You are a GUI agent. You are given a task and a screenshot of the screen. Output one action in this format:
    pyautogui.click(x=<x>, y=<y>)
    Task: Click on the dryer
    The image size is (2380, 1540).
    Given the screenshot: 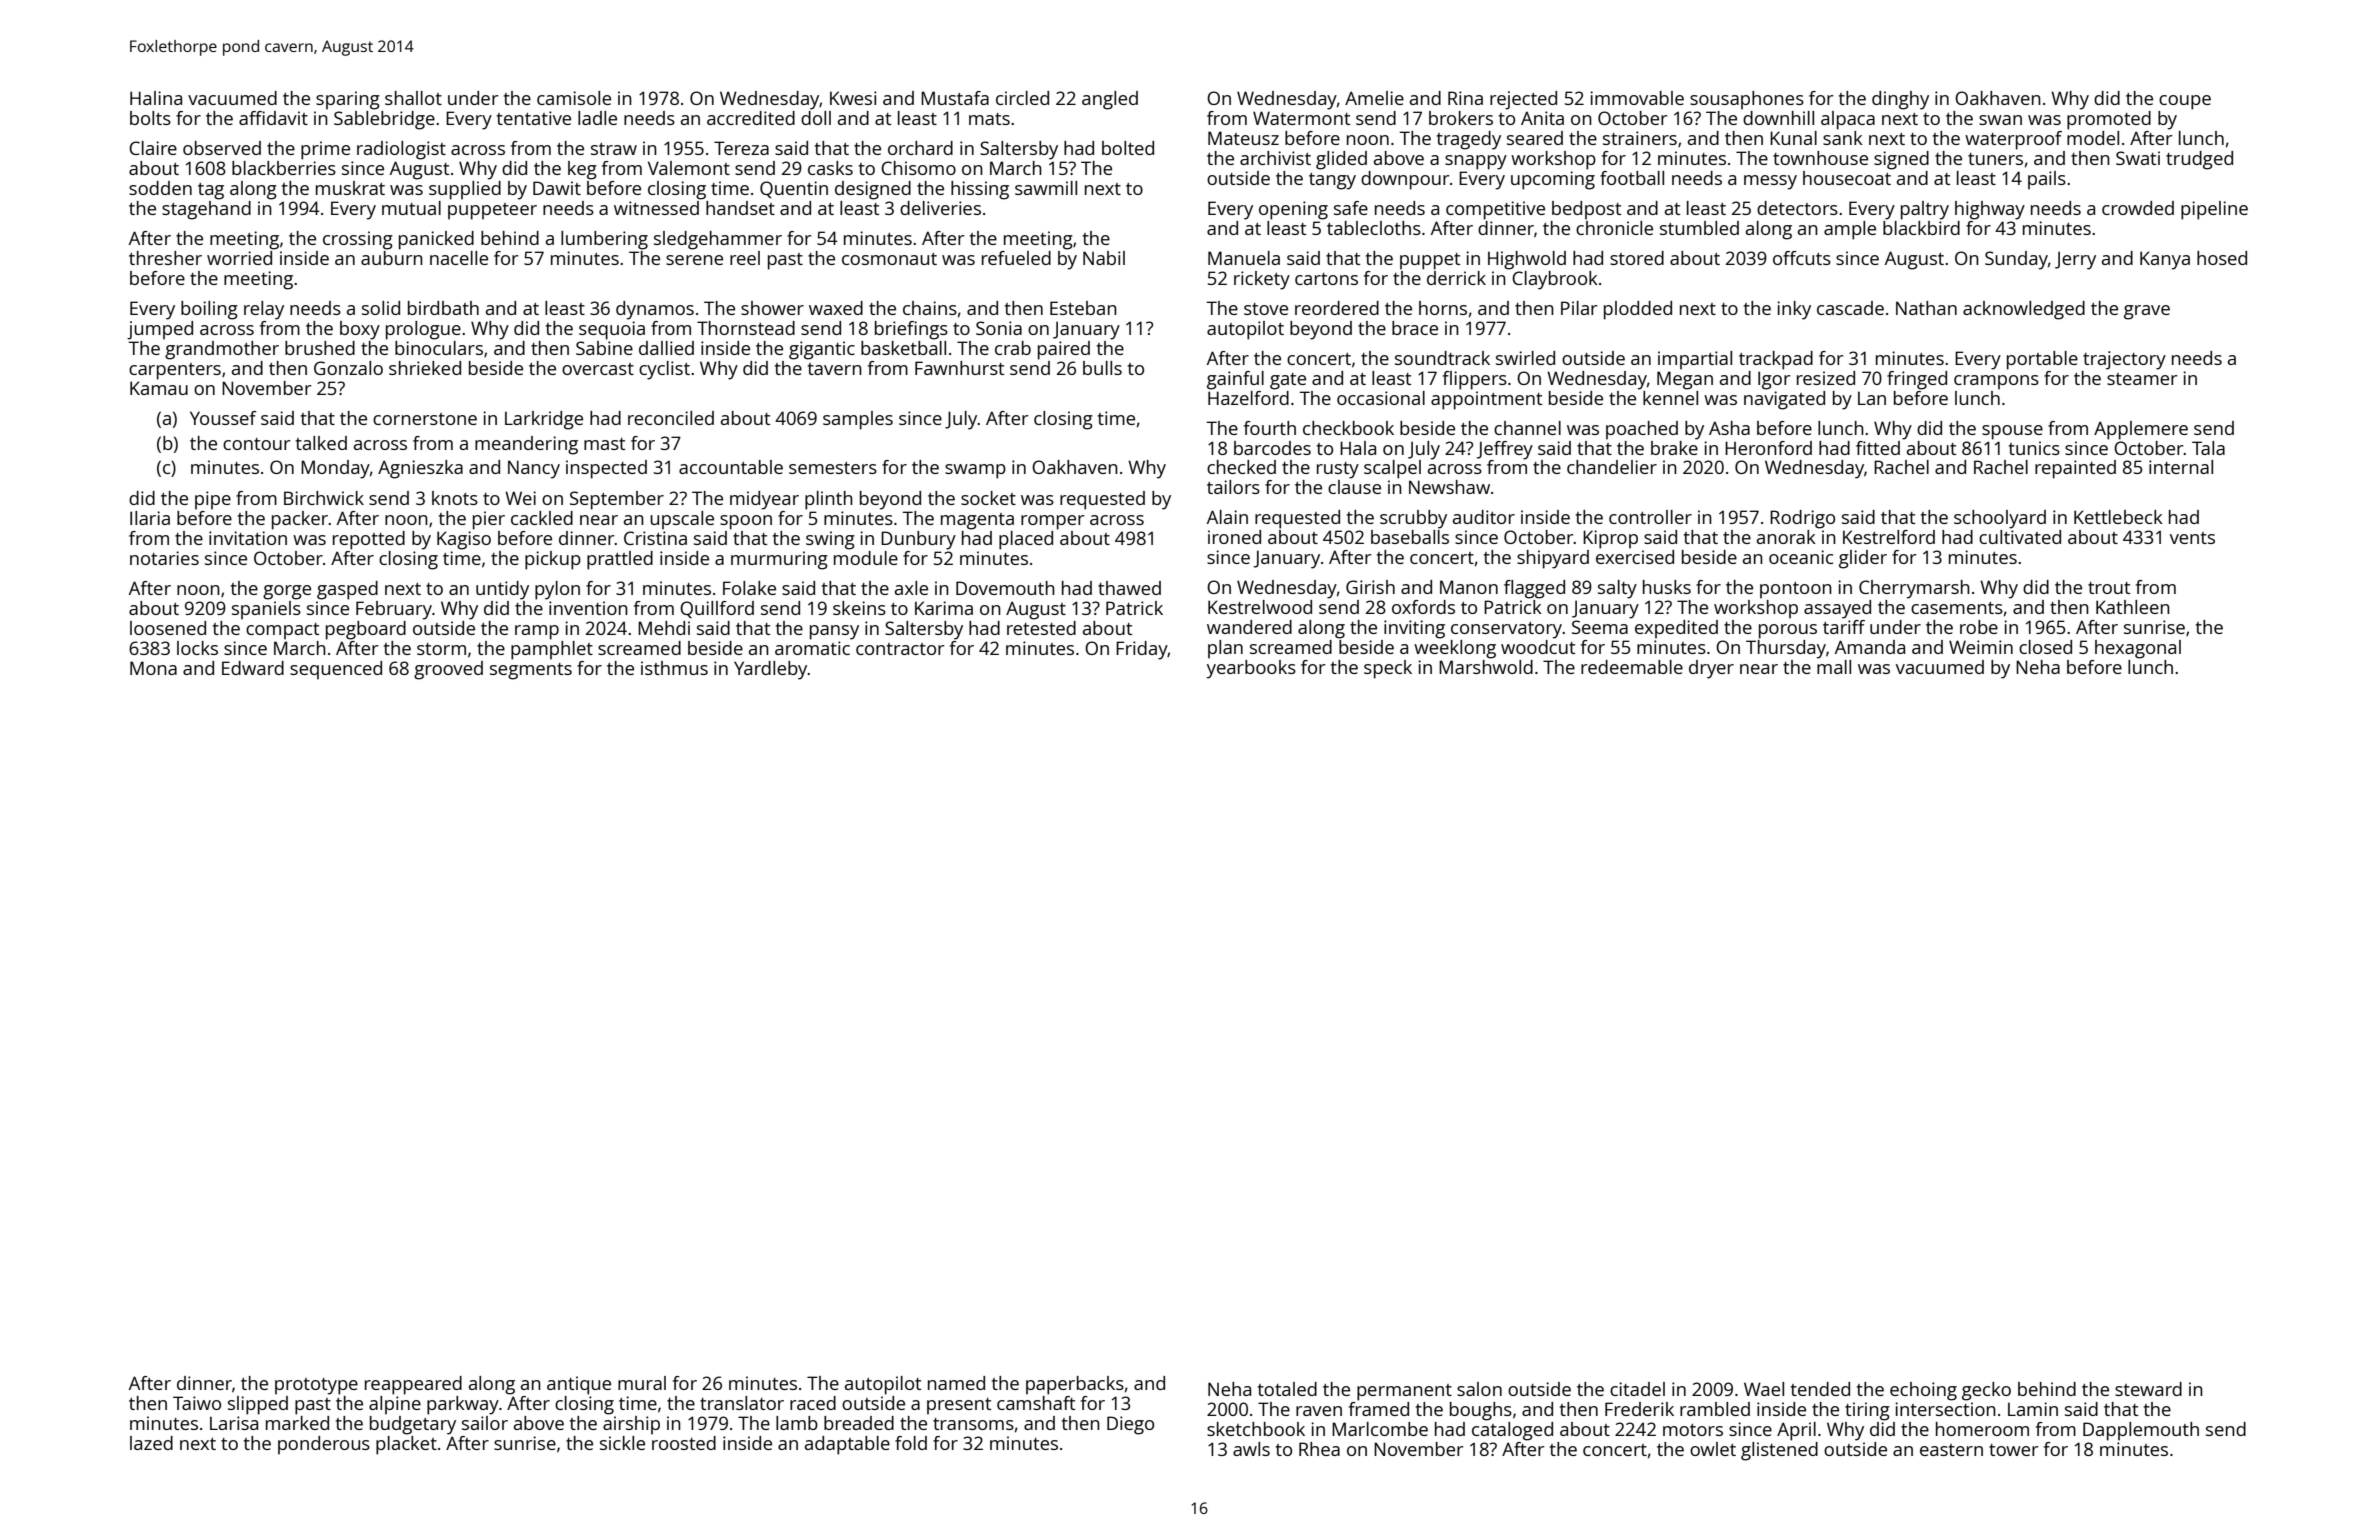 What is the action you would take?
    pyautogui.click(x=1711, y=669)
